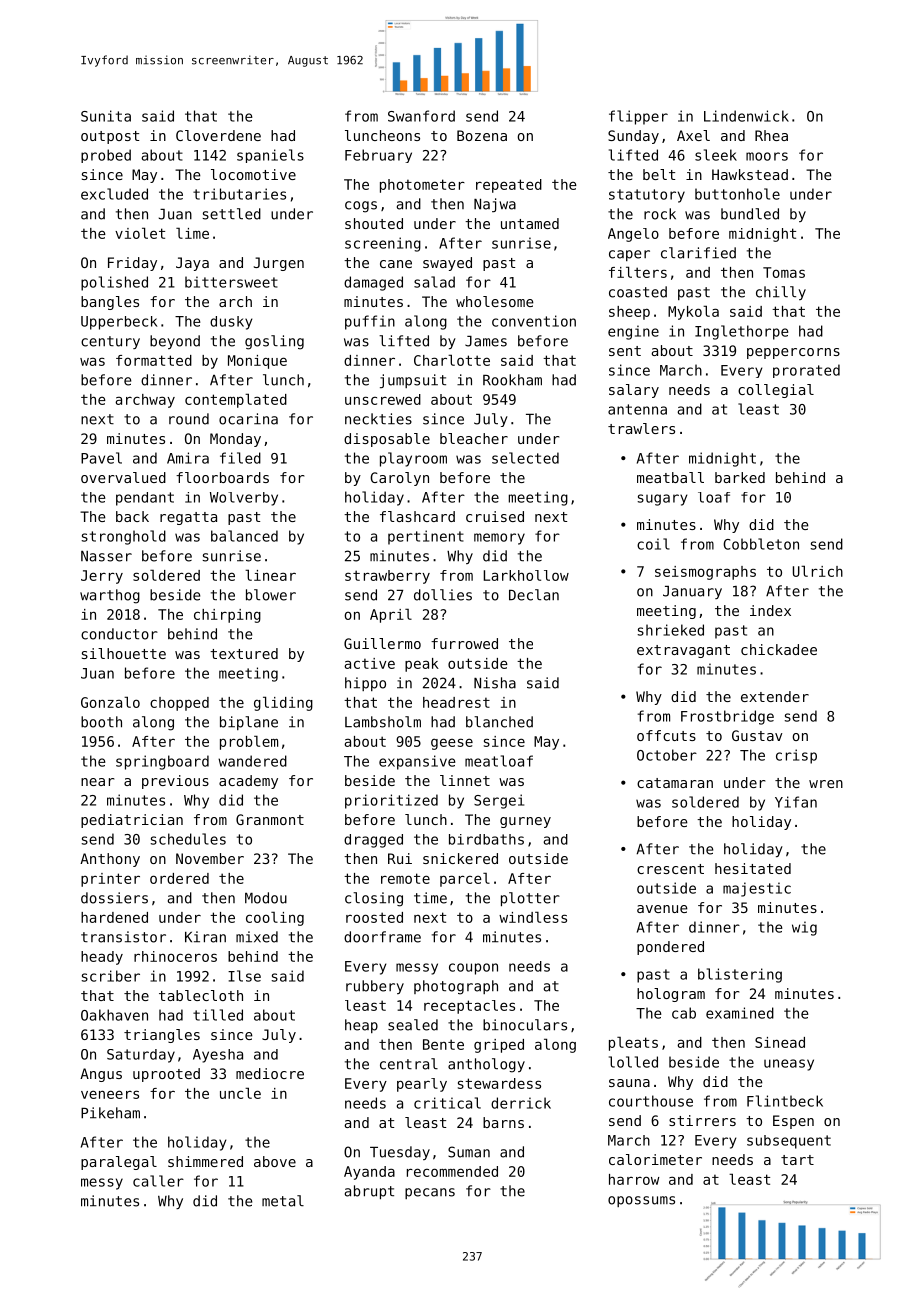  What do you see at coordinates (469, 1152) in the document?
I see `Suman` at bounding box center [469, 1152].
